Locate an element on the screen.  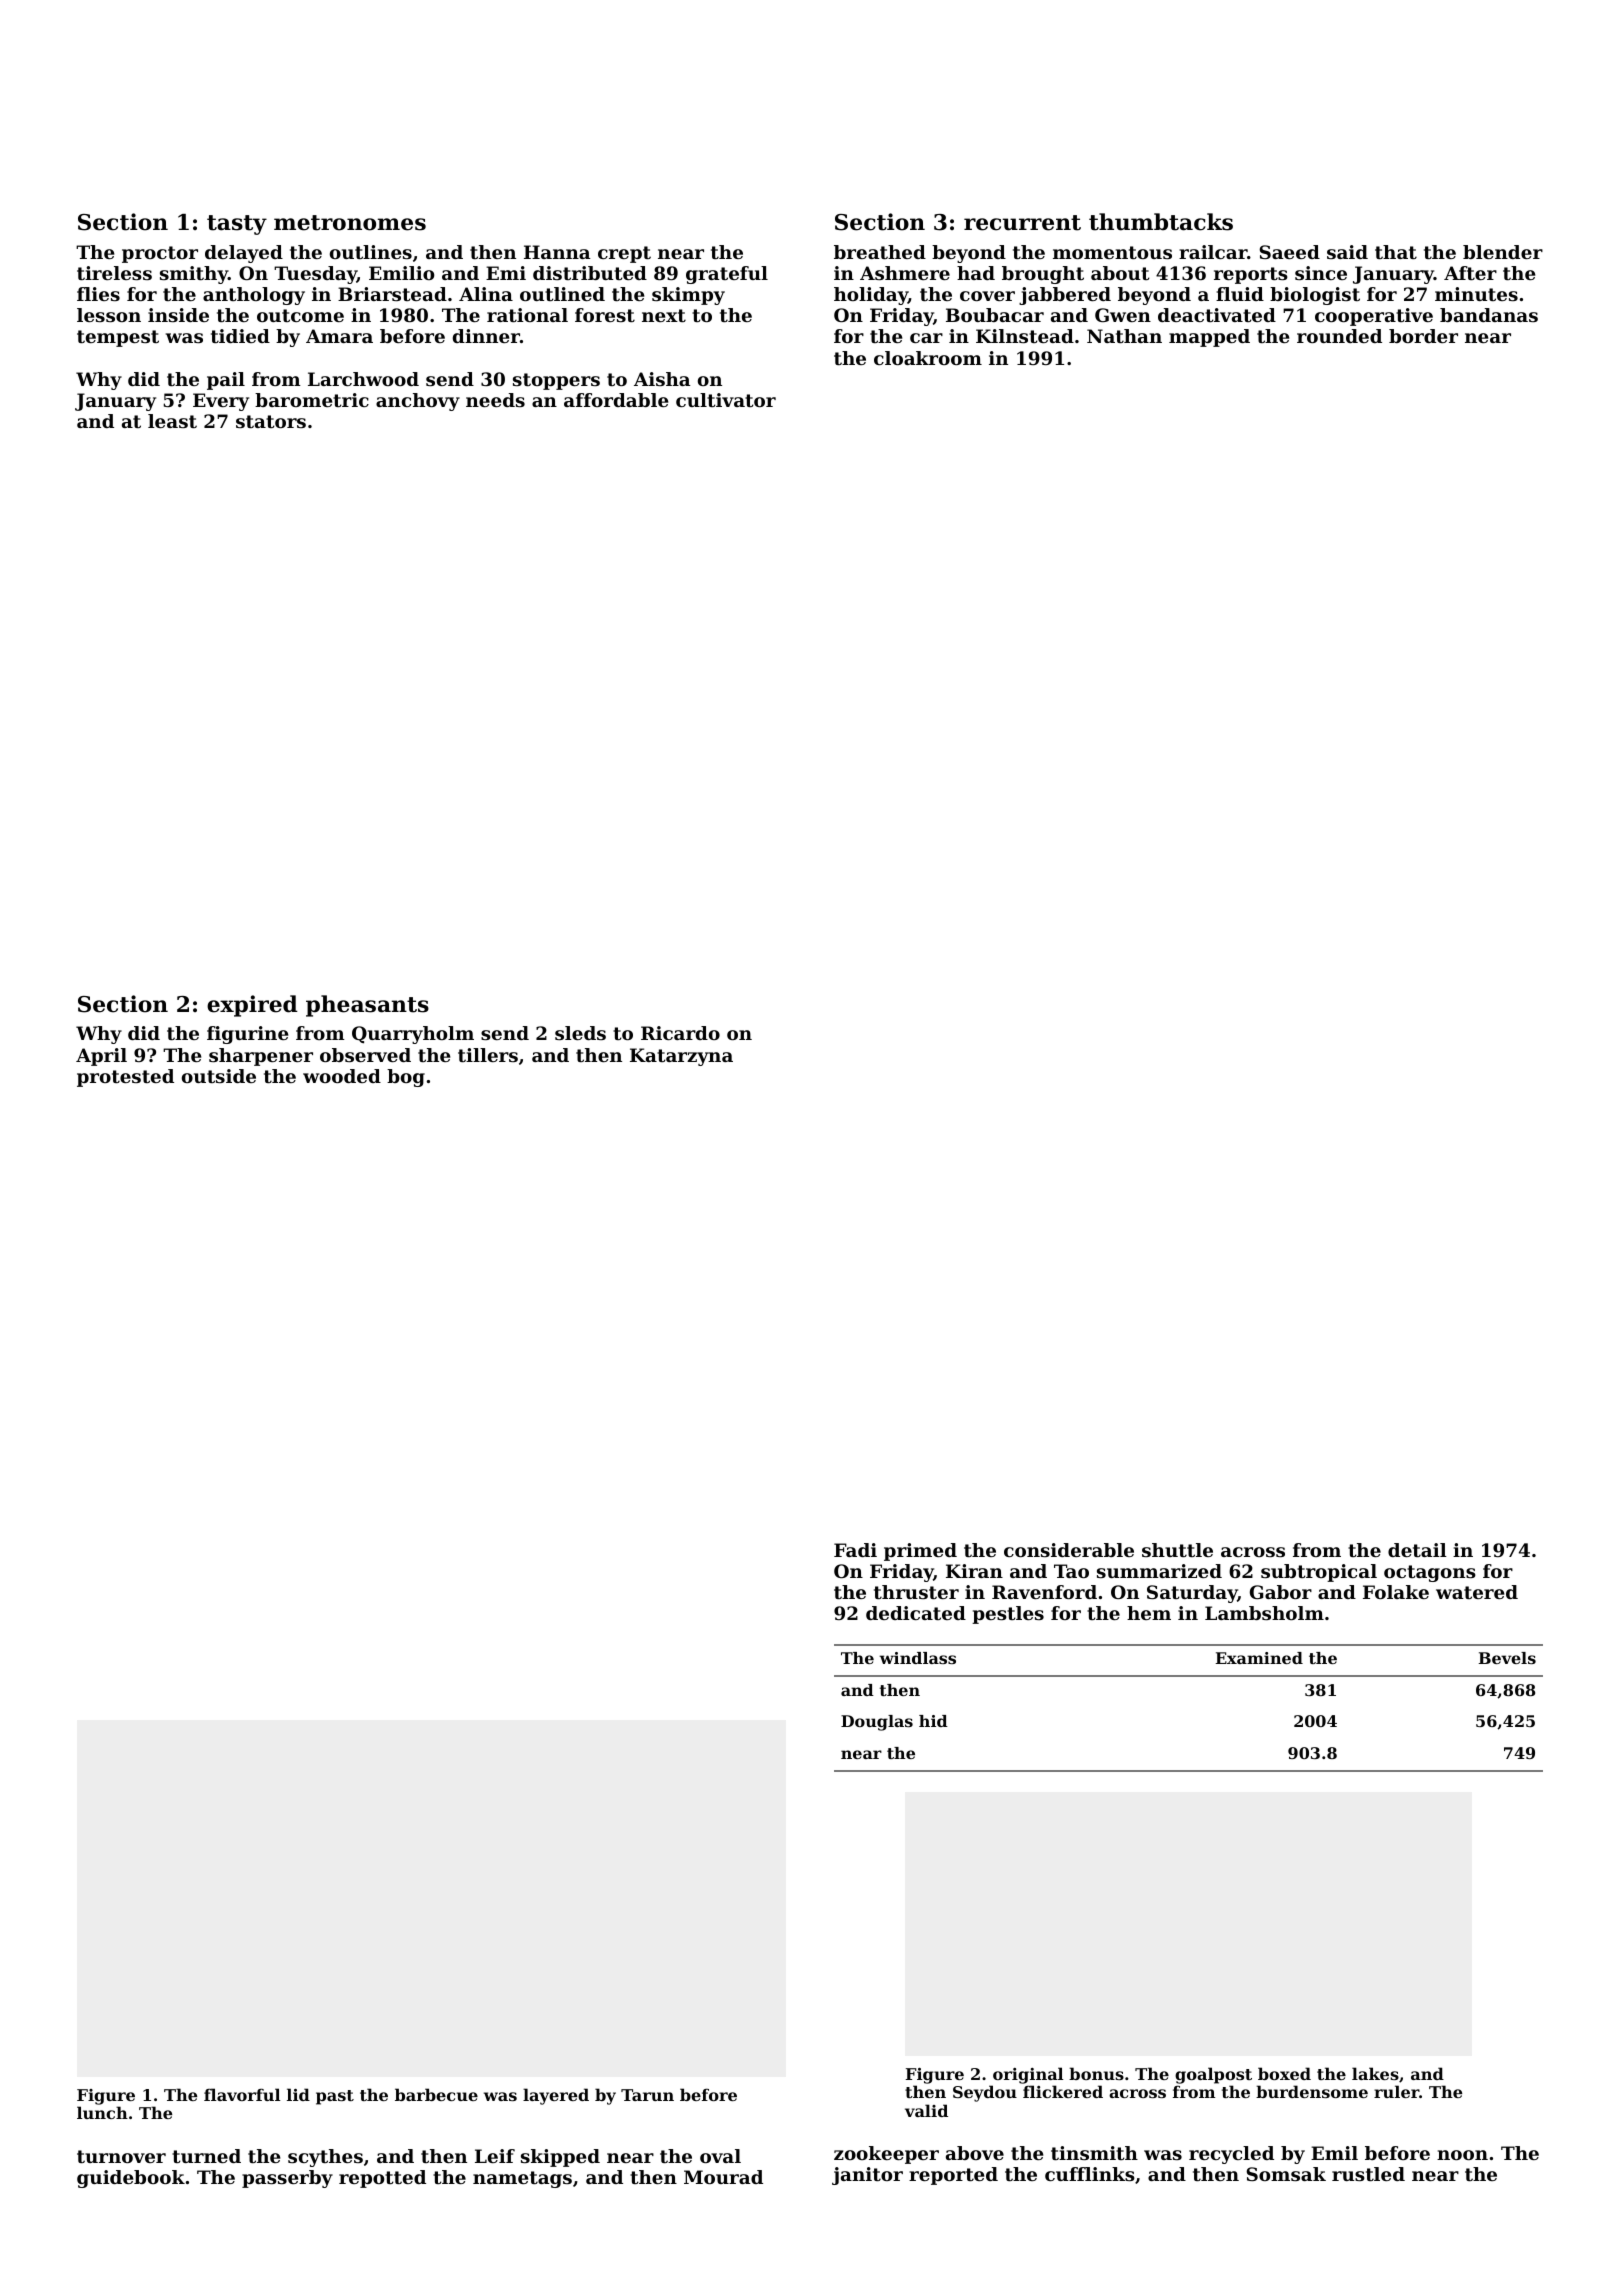
Fadi is located at coordinates (855, 1550).
